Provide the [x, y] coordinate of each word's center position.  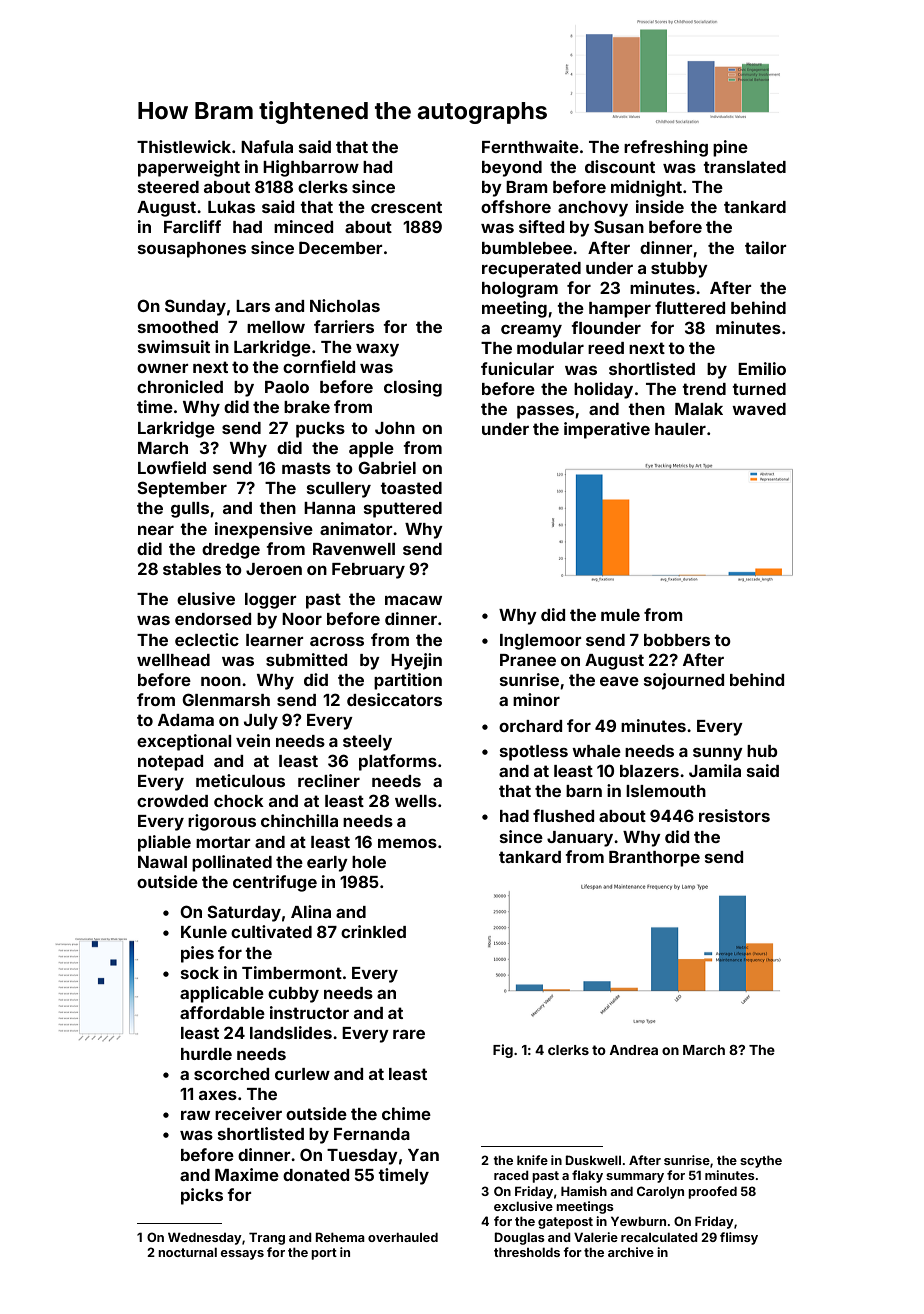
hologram [520, 290]
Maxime [247, 1174]
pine [730, 148]
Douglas [519, 1238]
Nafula [267, 146]
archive [631, 1252]
